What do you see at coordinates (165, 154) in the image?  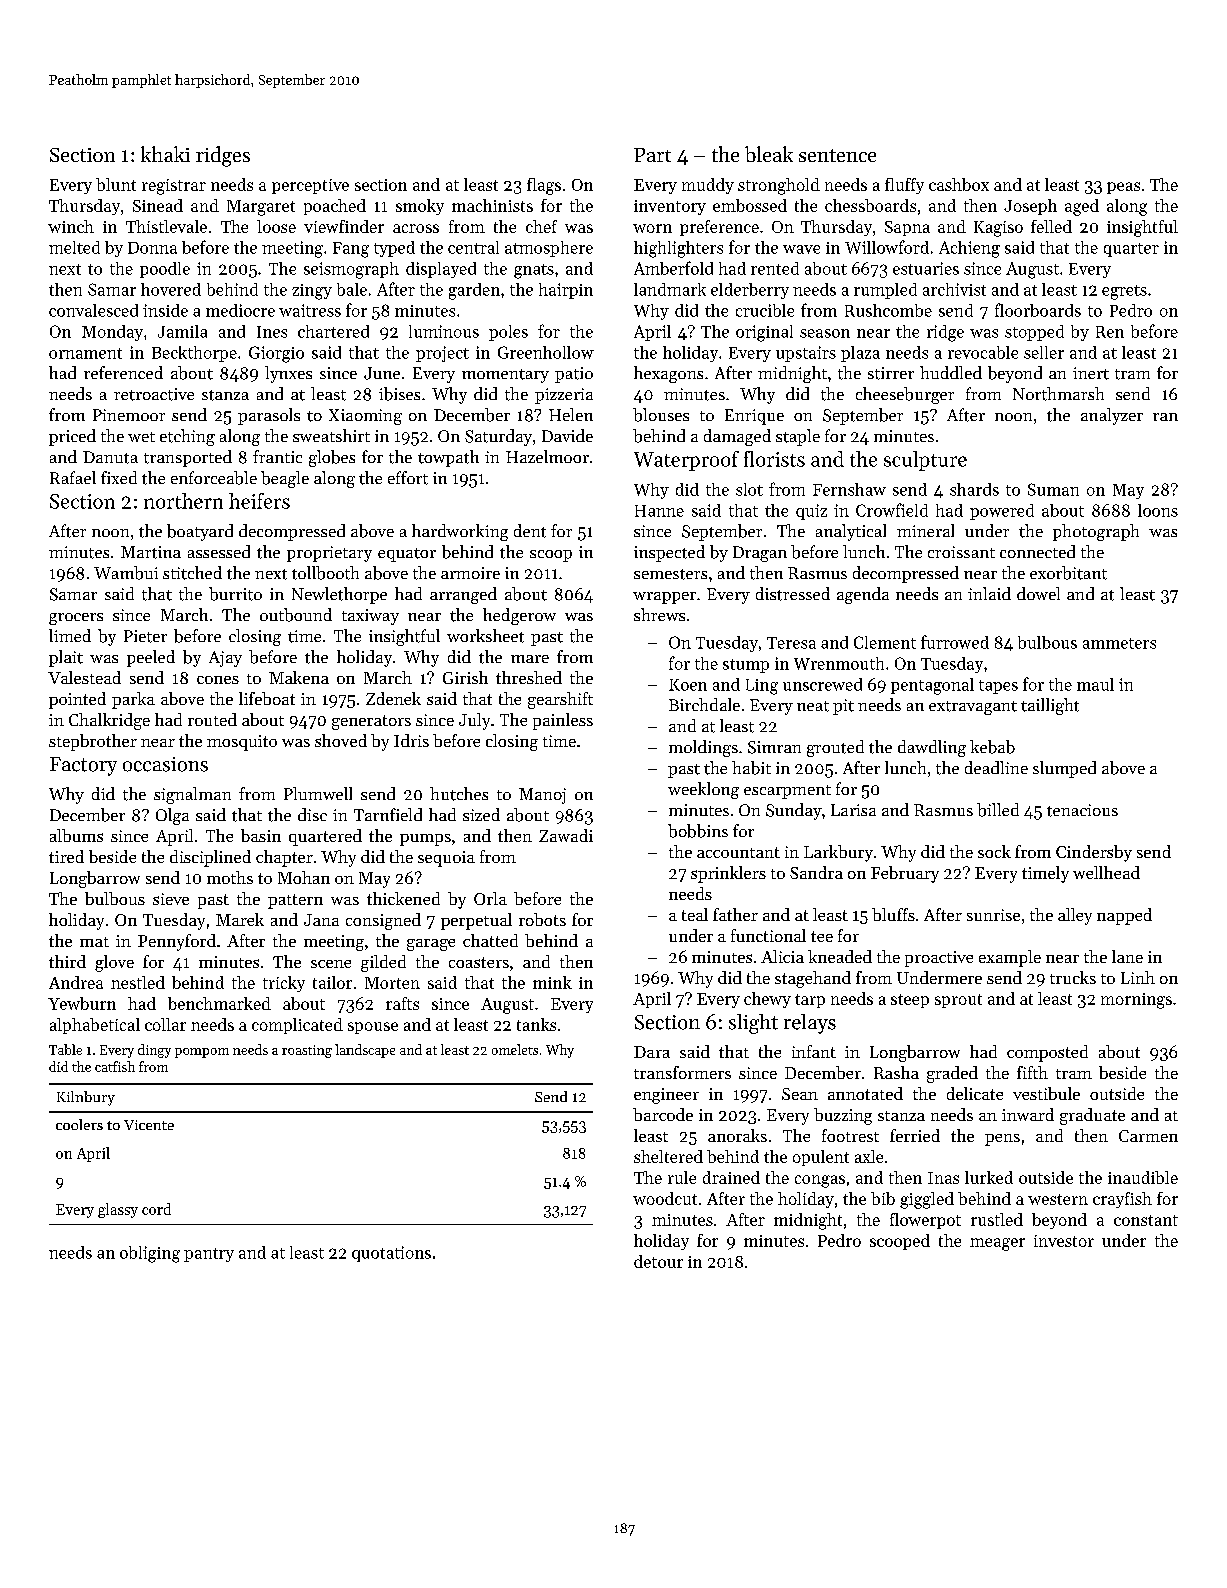 I see `khaki` at bounding box center [165, 154].
